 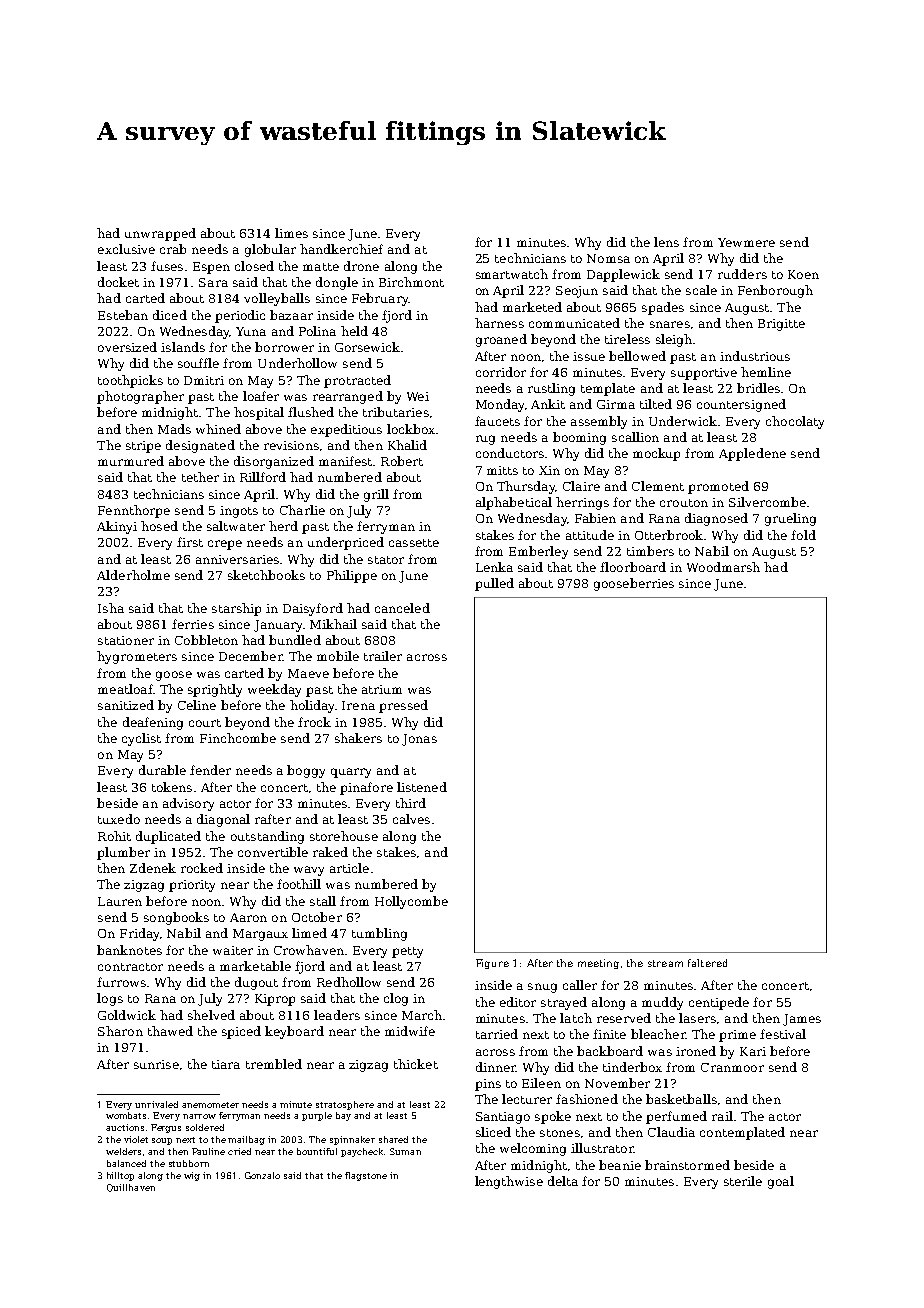 I want to click on Claire, so click(x=581, y=486).
